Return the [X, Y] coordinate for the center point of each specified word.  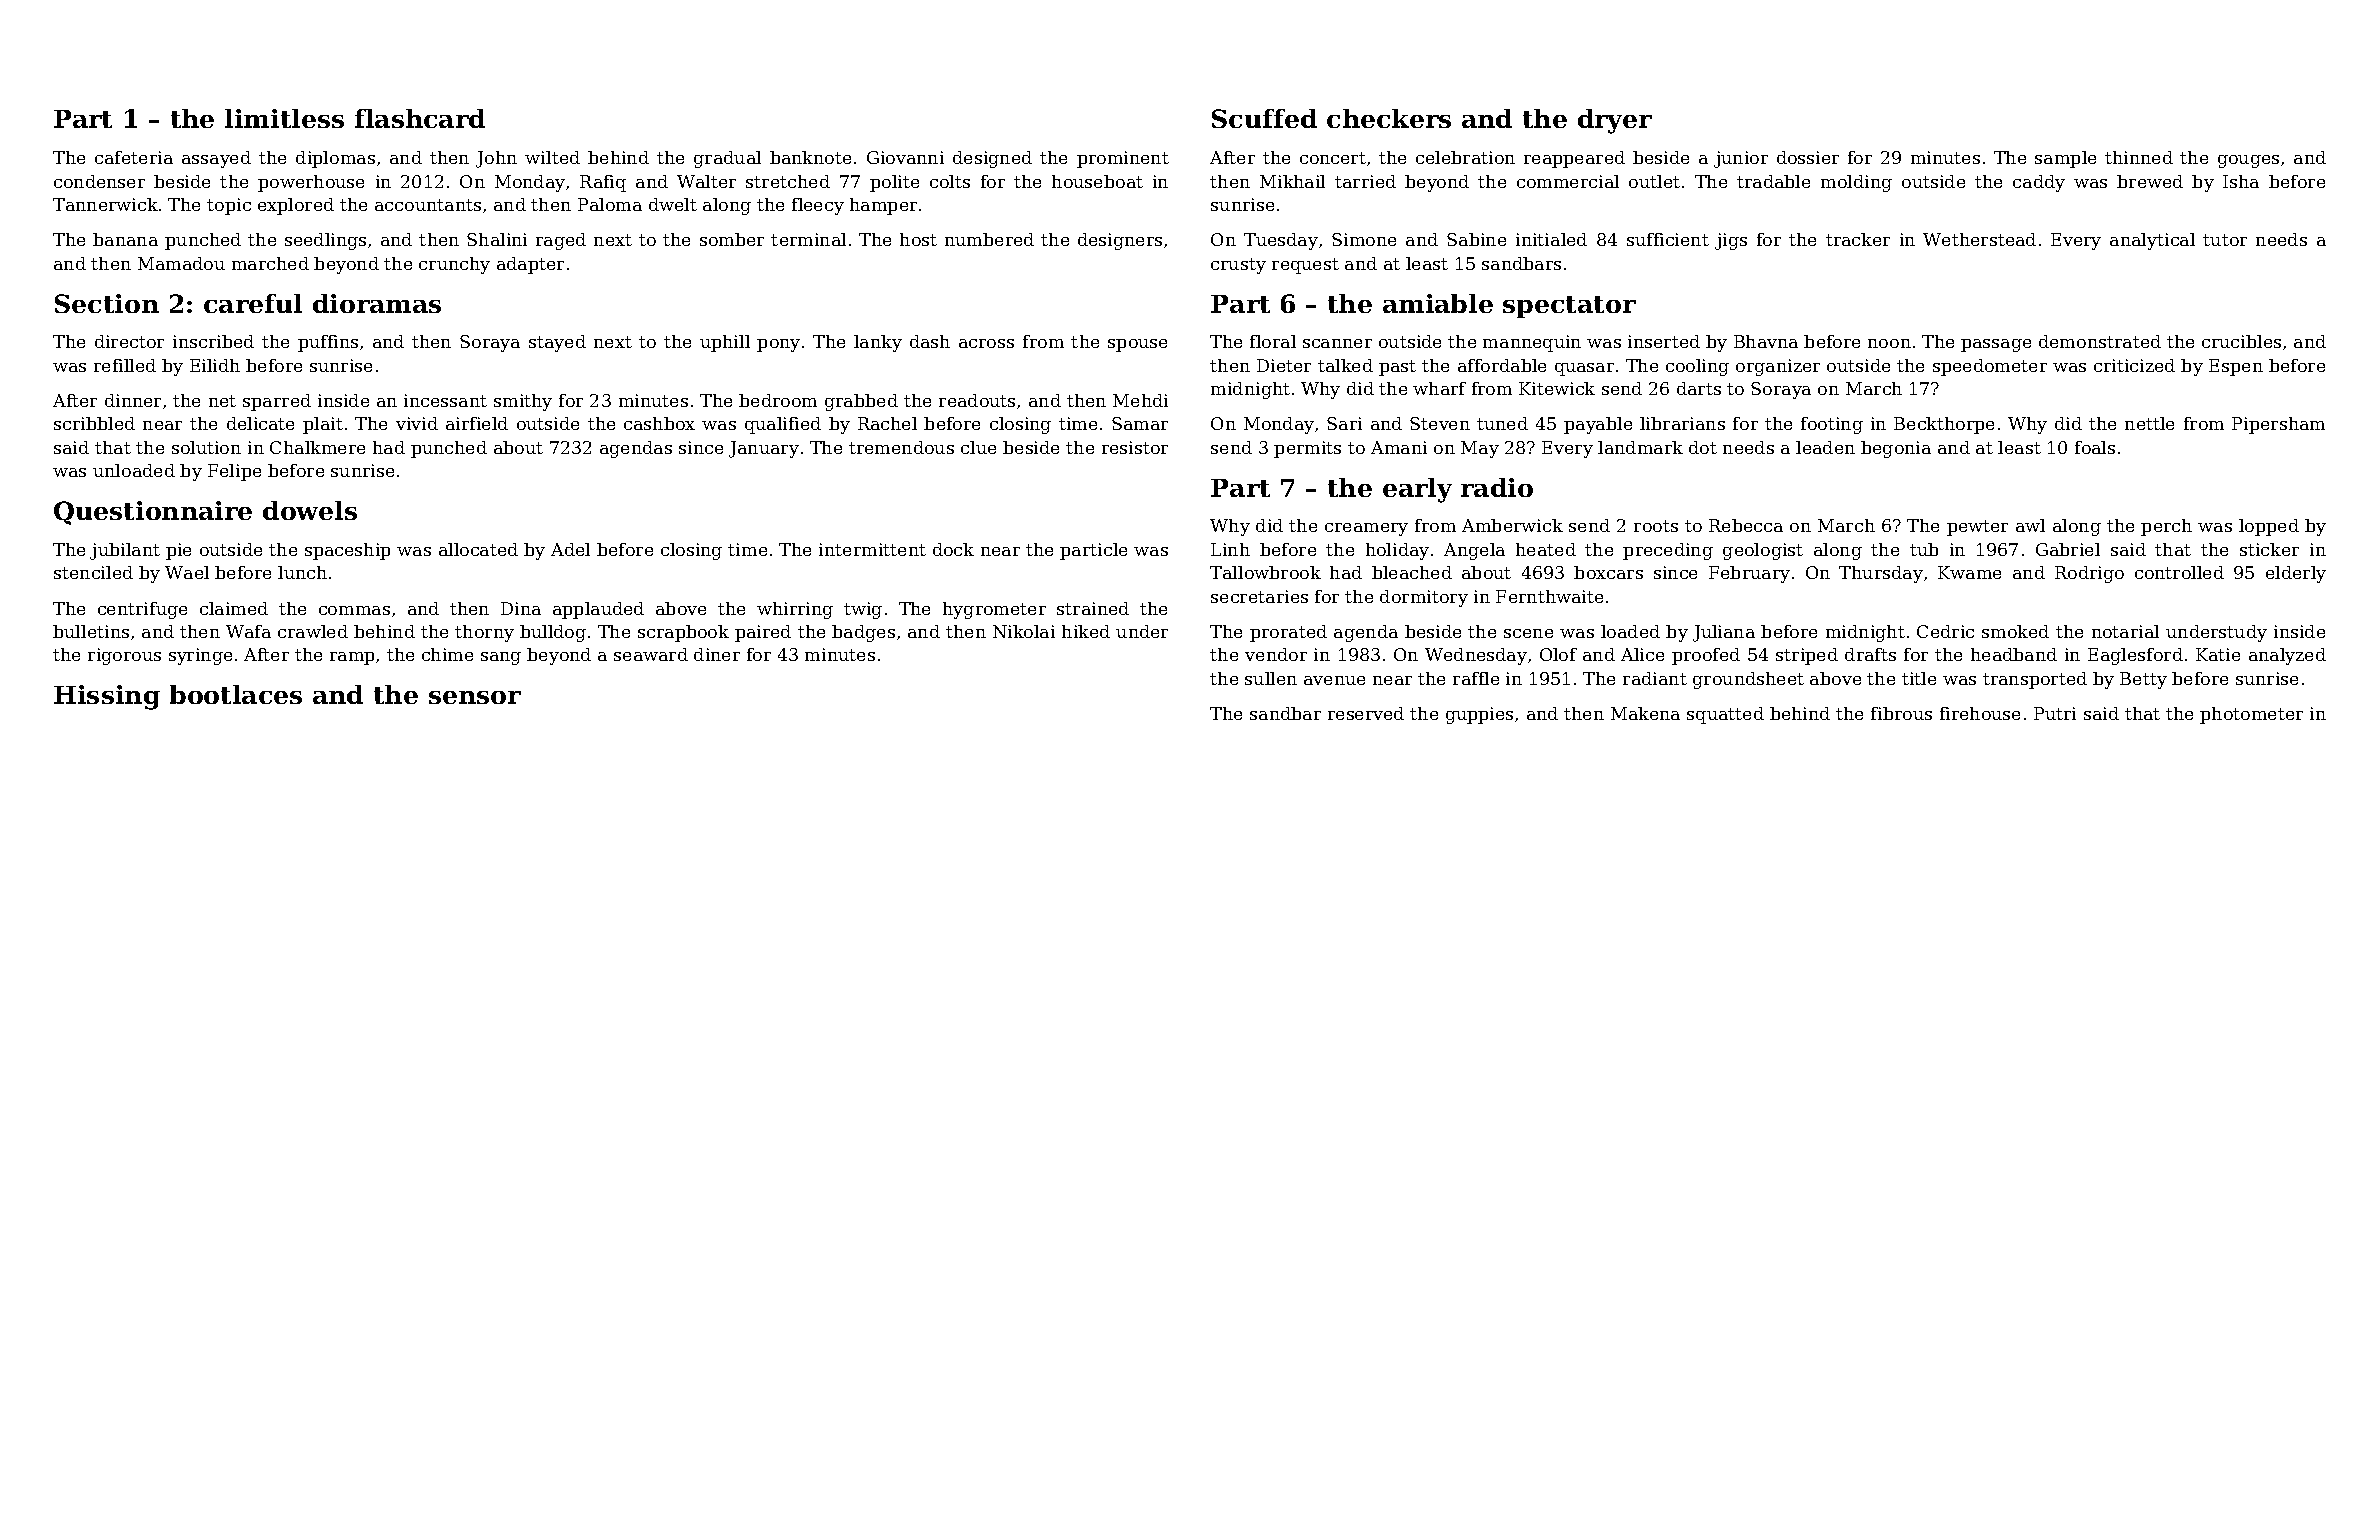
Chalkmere [317, 447]
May [1480, 449]
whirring [795, 610]
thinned [2139, 157]
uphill [725, 343]
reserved [1366, 713]
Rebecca [1746, 525]
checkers [1389, 118]
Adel [570, 549]
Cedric [1945, 631]
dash [930, 341]
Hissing [107, 697]
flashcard [420, 118]
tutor [2225, 240]
